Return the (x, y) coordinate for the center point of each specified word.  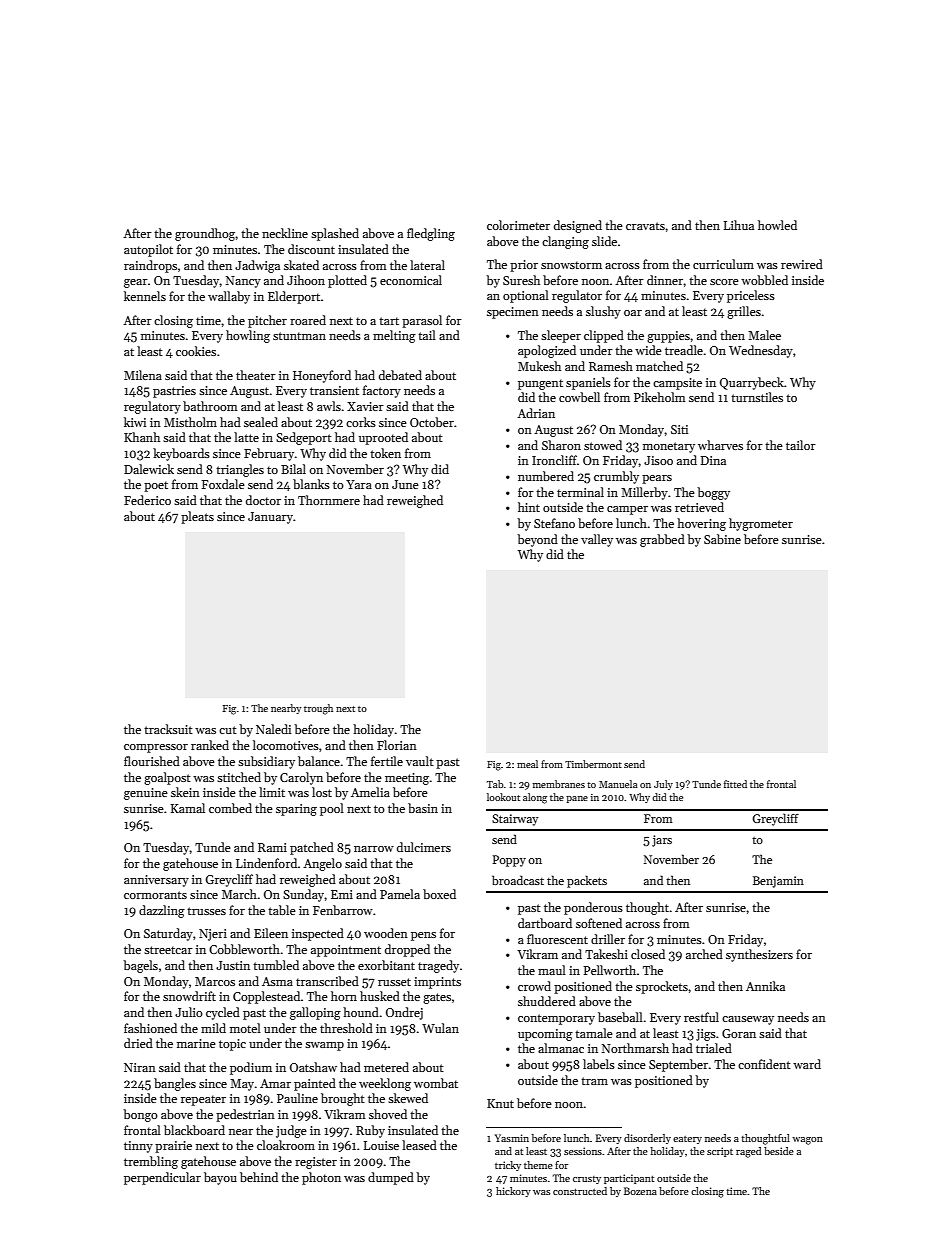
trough (318, 709)
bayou (220, 1178)
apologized (547, 351)
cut (228, 730)
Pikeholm (660, 397)
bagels (140, 966)
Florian (397, 745)
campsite (677, 384)
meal (527, 764)
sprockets (662, 987)
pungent (540, 384)
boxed (439, 894)
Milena (143, 375)
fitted (735, 784)
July (663, 785)
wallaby (229, 297)
